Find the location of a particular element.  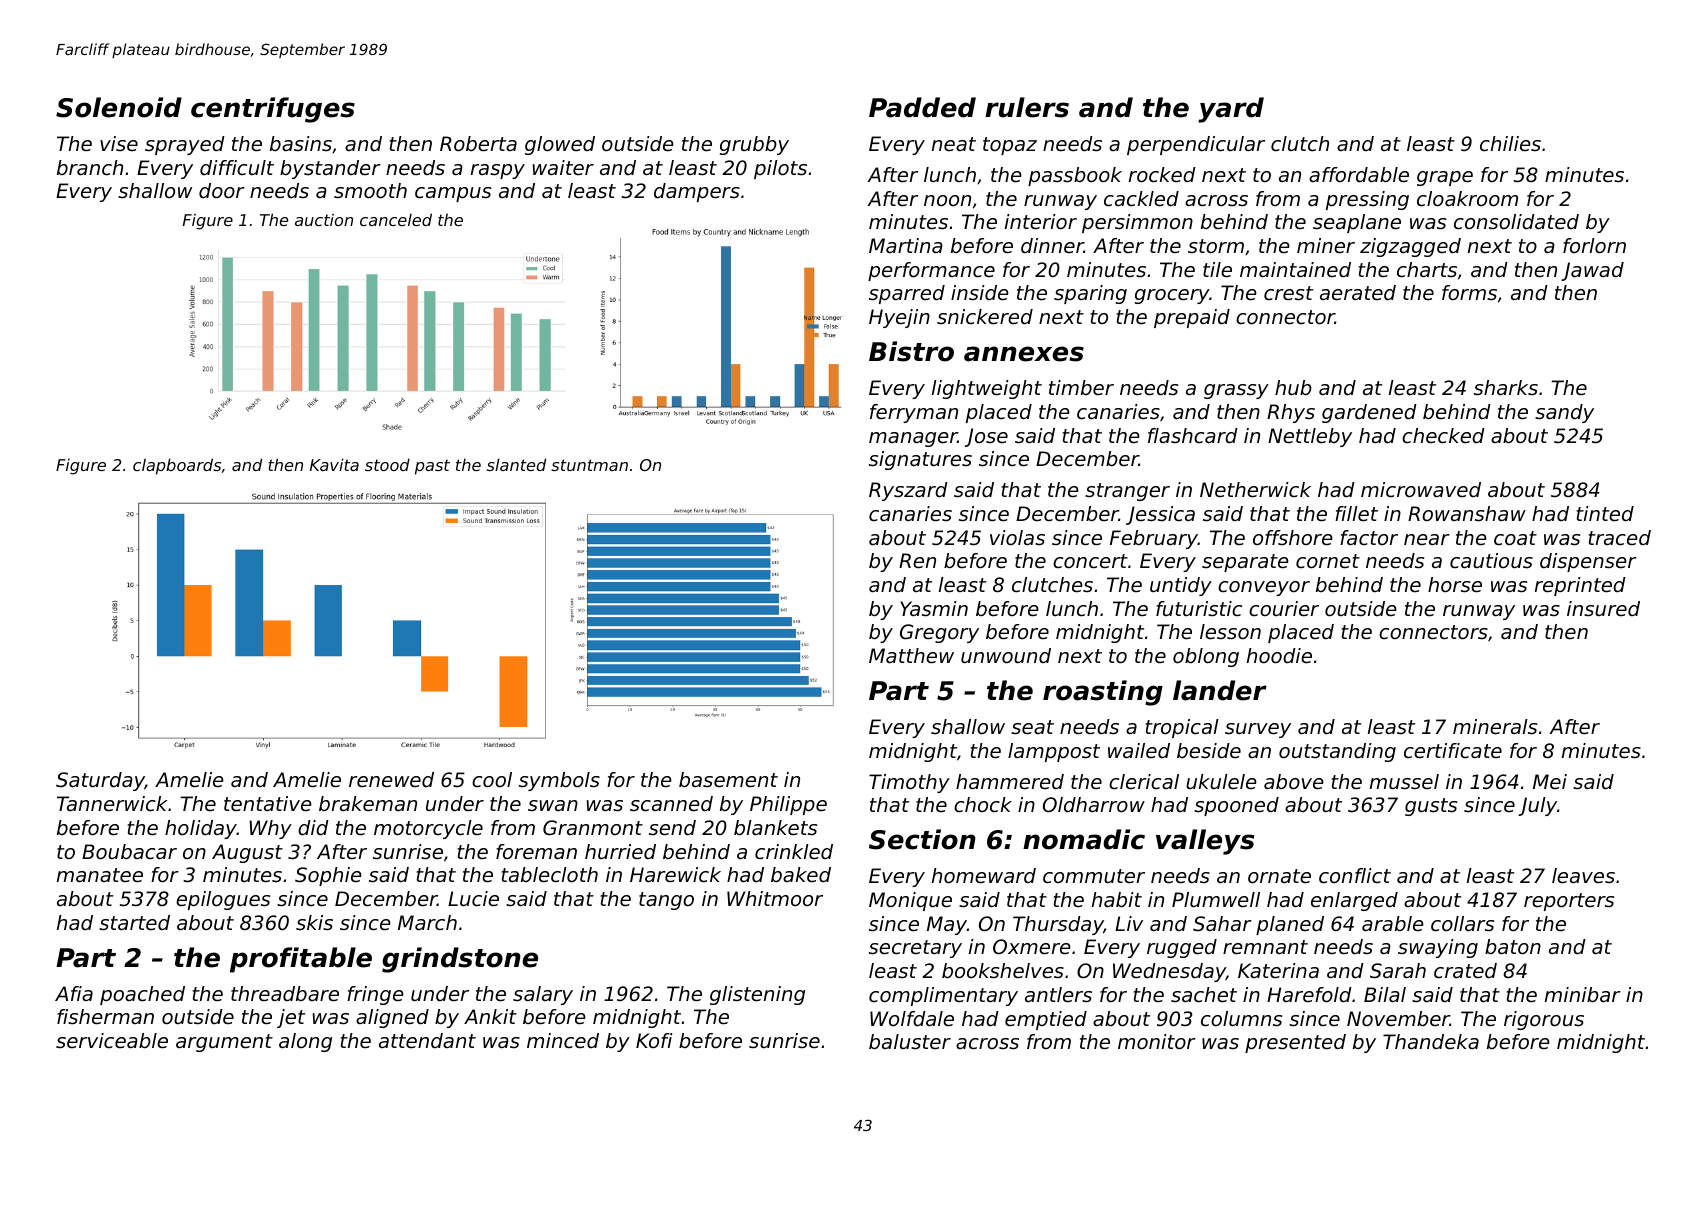

dampers is located at coordinates (697, 192).
